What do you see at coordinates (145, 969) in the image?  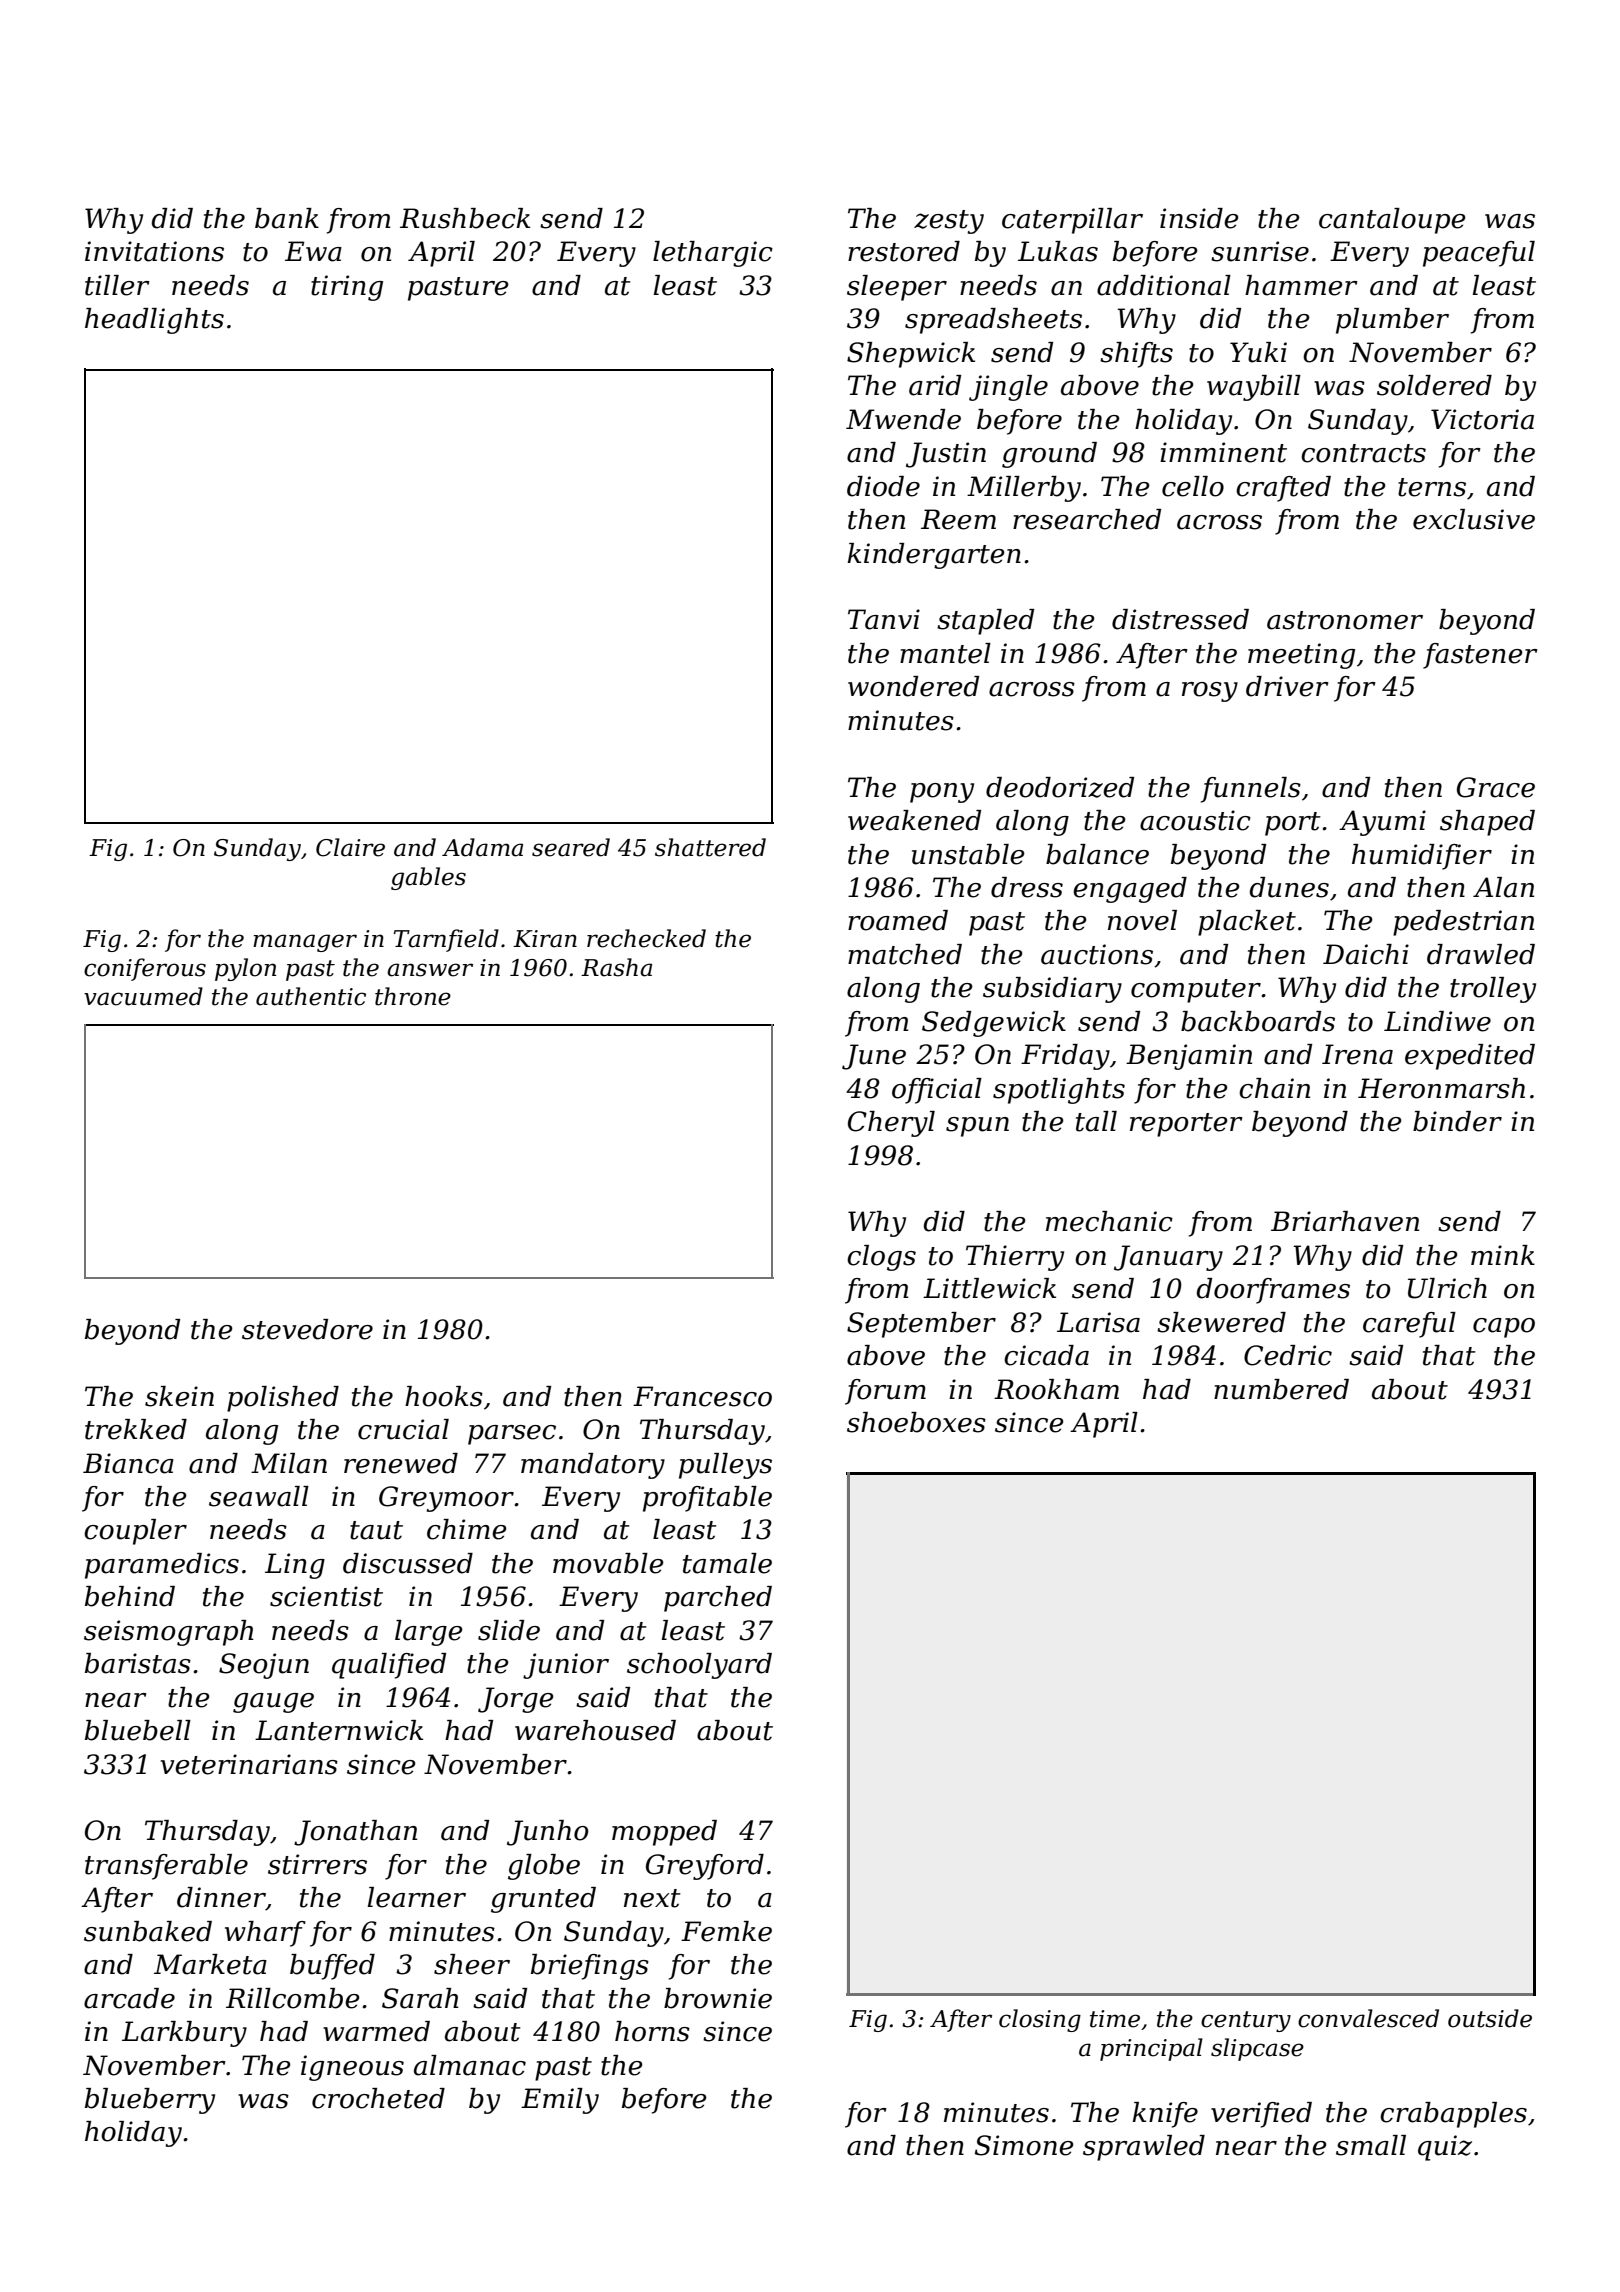 I see `coniferous` at bounding box center [145, 969].
